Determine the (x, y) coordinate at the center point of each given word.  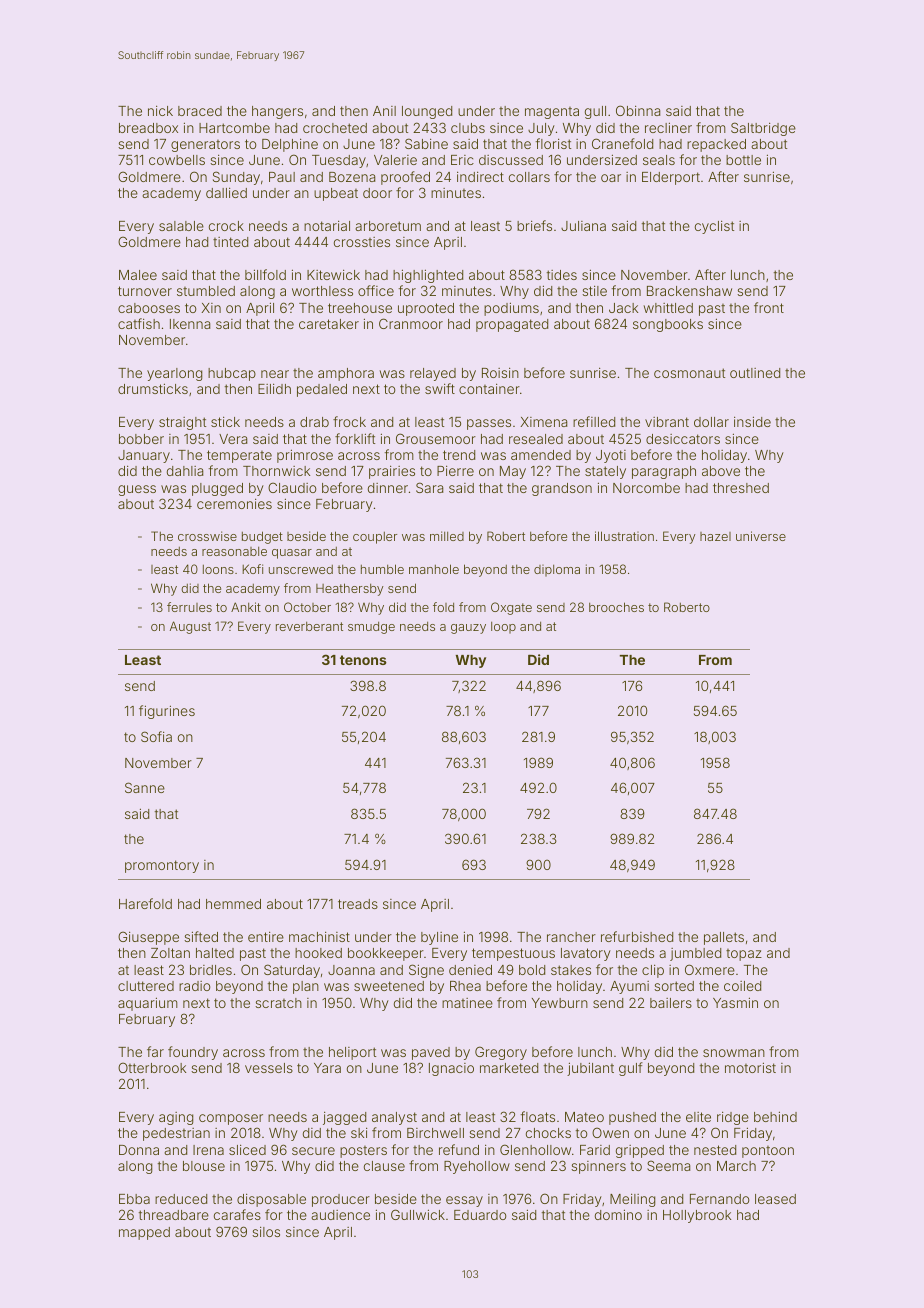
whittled (668, 308)
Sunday (236, 178)
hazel (715, 536)
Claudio (292, 487)
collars (529, 177)
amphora (346, 374)
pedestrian (176, 1134)
